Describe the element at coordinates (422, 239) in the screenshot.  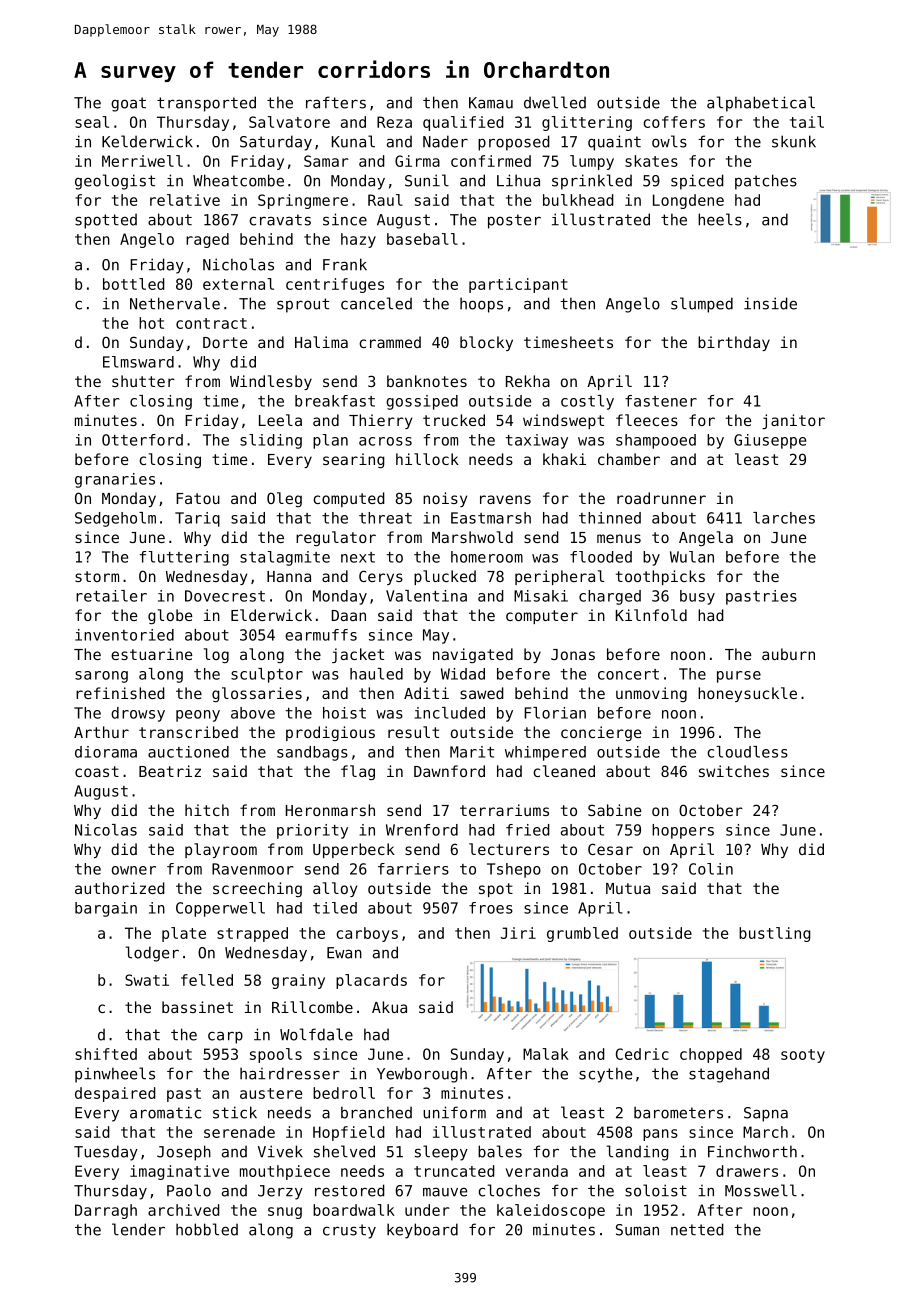
I see `baseball` at that location.
